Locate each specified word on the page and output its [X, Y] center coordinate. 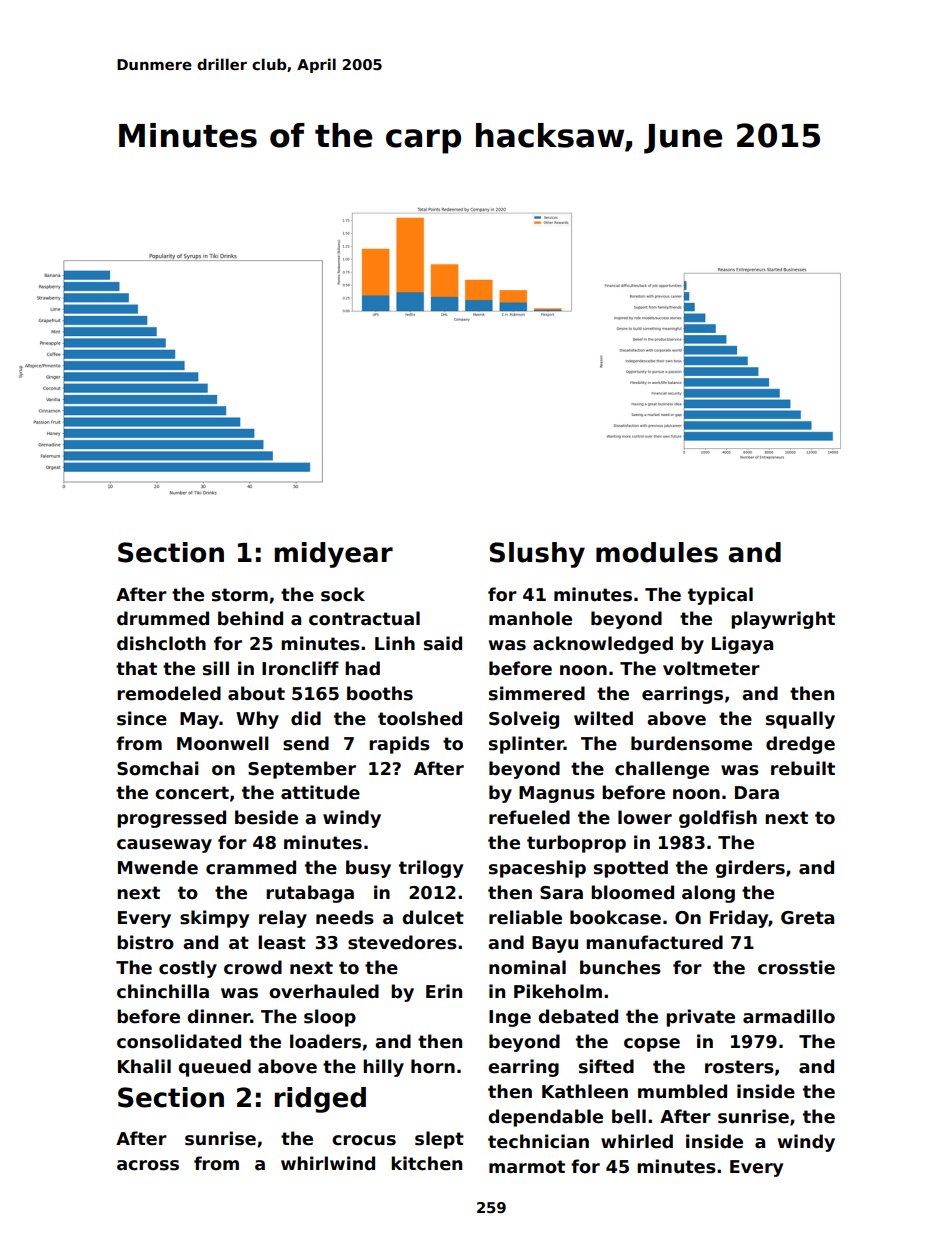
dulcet [433, 917]
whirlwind [328, 1163]
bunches [620, 967]
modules [657, 552]
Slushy [537, 555]
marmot [527, 1167]
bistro [145, 942]
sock [343, 594]
